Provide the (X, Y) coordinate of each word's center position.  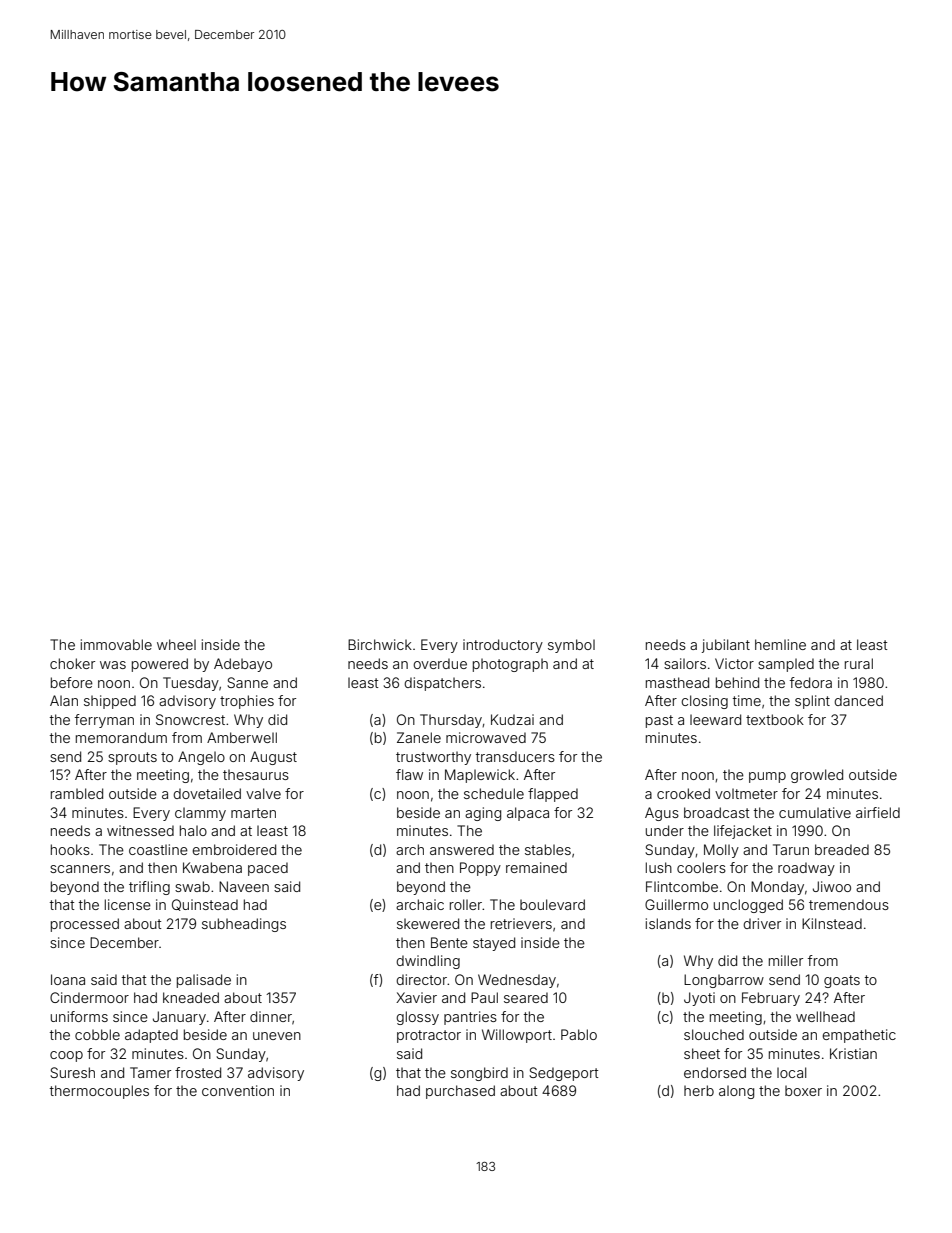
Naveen (244, 886)
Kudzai (512, 719)
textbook (775, 719)
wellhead (825, 1016)
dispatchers (442, 684)
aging (483, 814)
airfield (878, 812)
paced (268, 869)
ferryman (104, 721)
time (747, 700)
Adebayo (243, 665)
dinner (271, 1016)
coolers (701, 867)
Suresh (72, 1072)
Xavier (416, 997)
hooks (70, 849)
